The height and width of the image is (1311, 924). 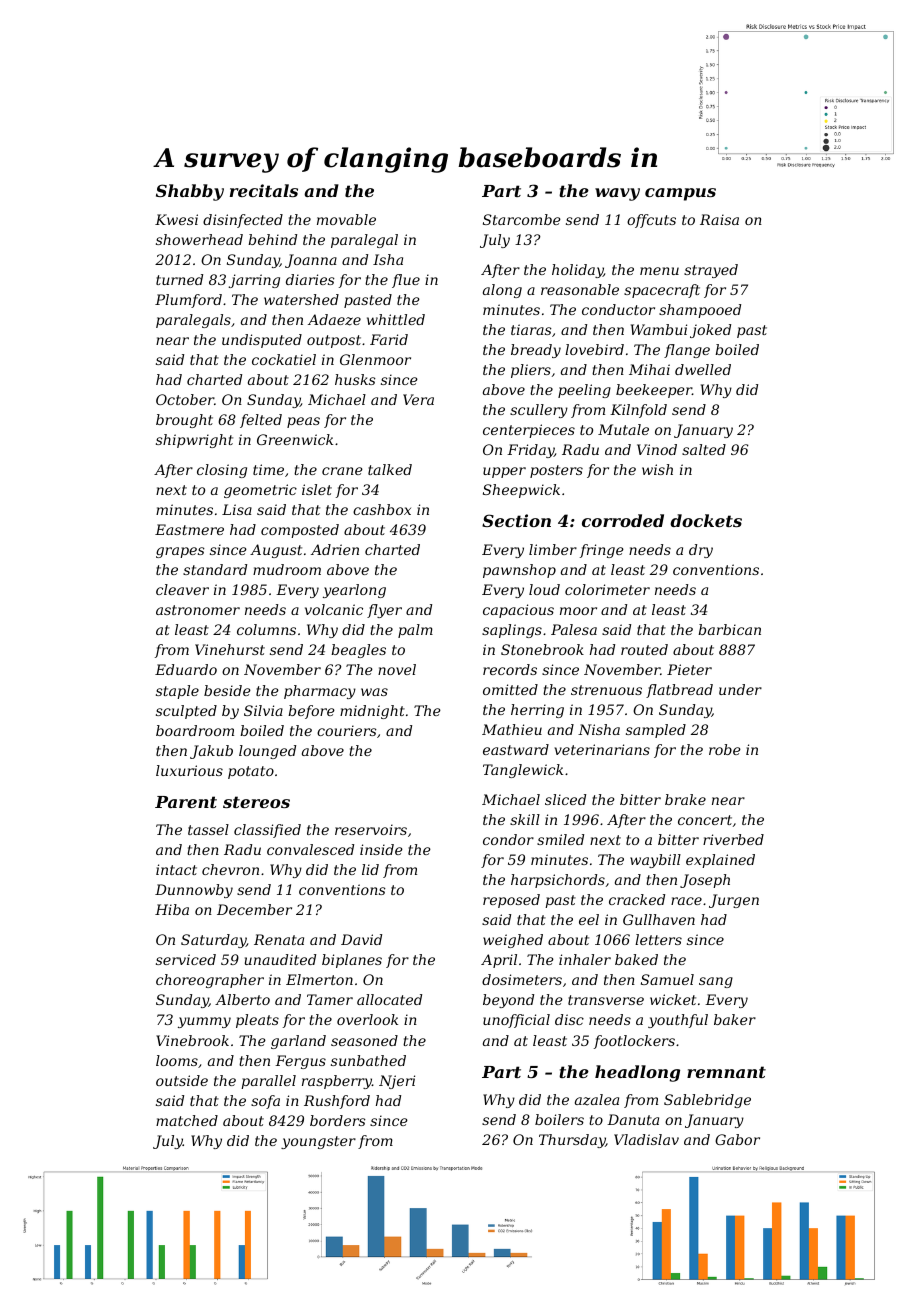 What do you see at coordinates (337, 1102) in the image?
I see `Rushford` at bounding box center [337, 1102].
